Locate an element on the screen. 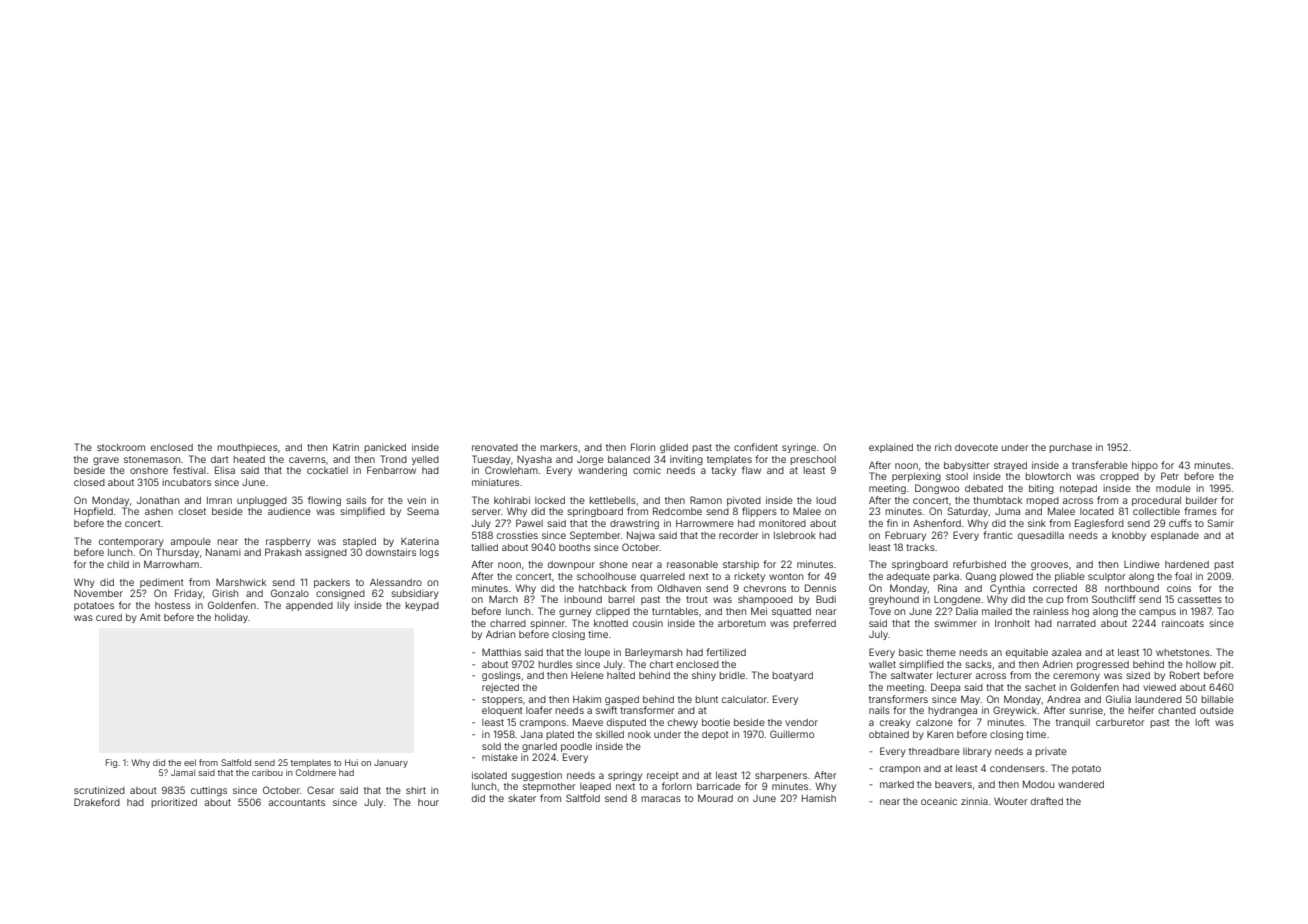  November is located at coordinates (98, 593).
